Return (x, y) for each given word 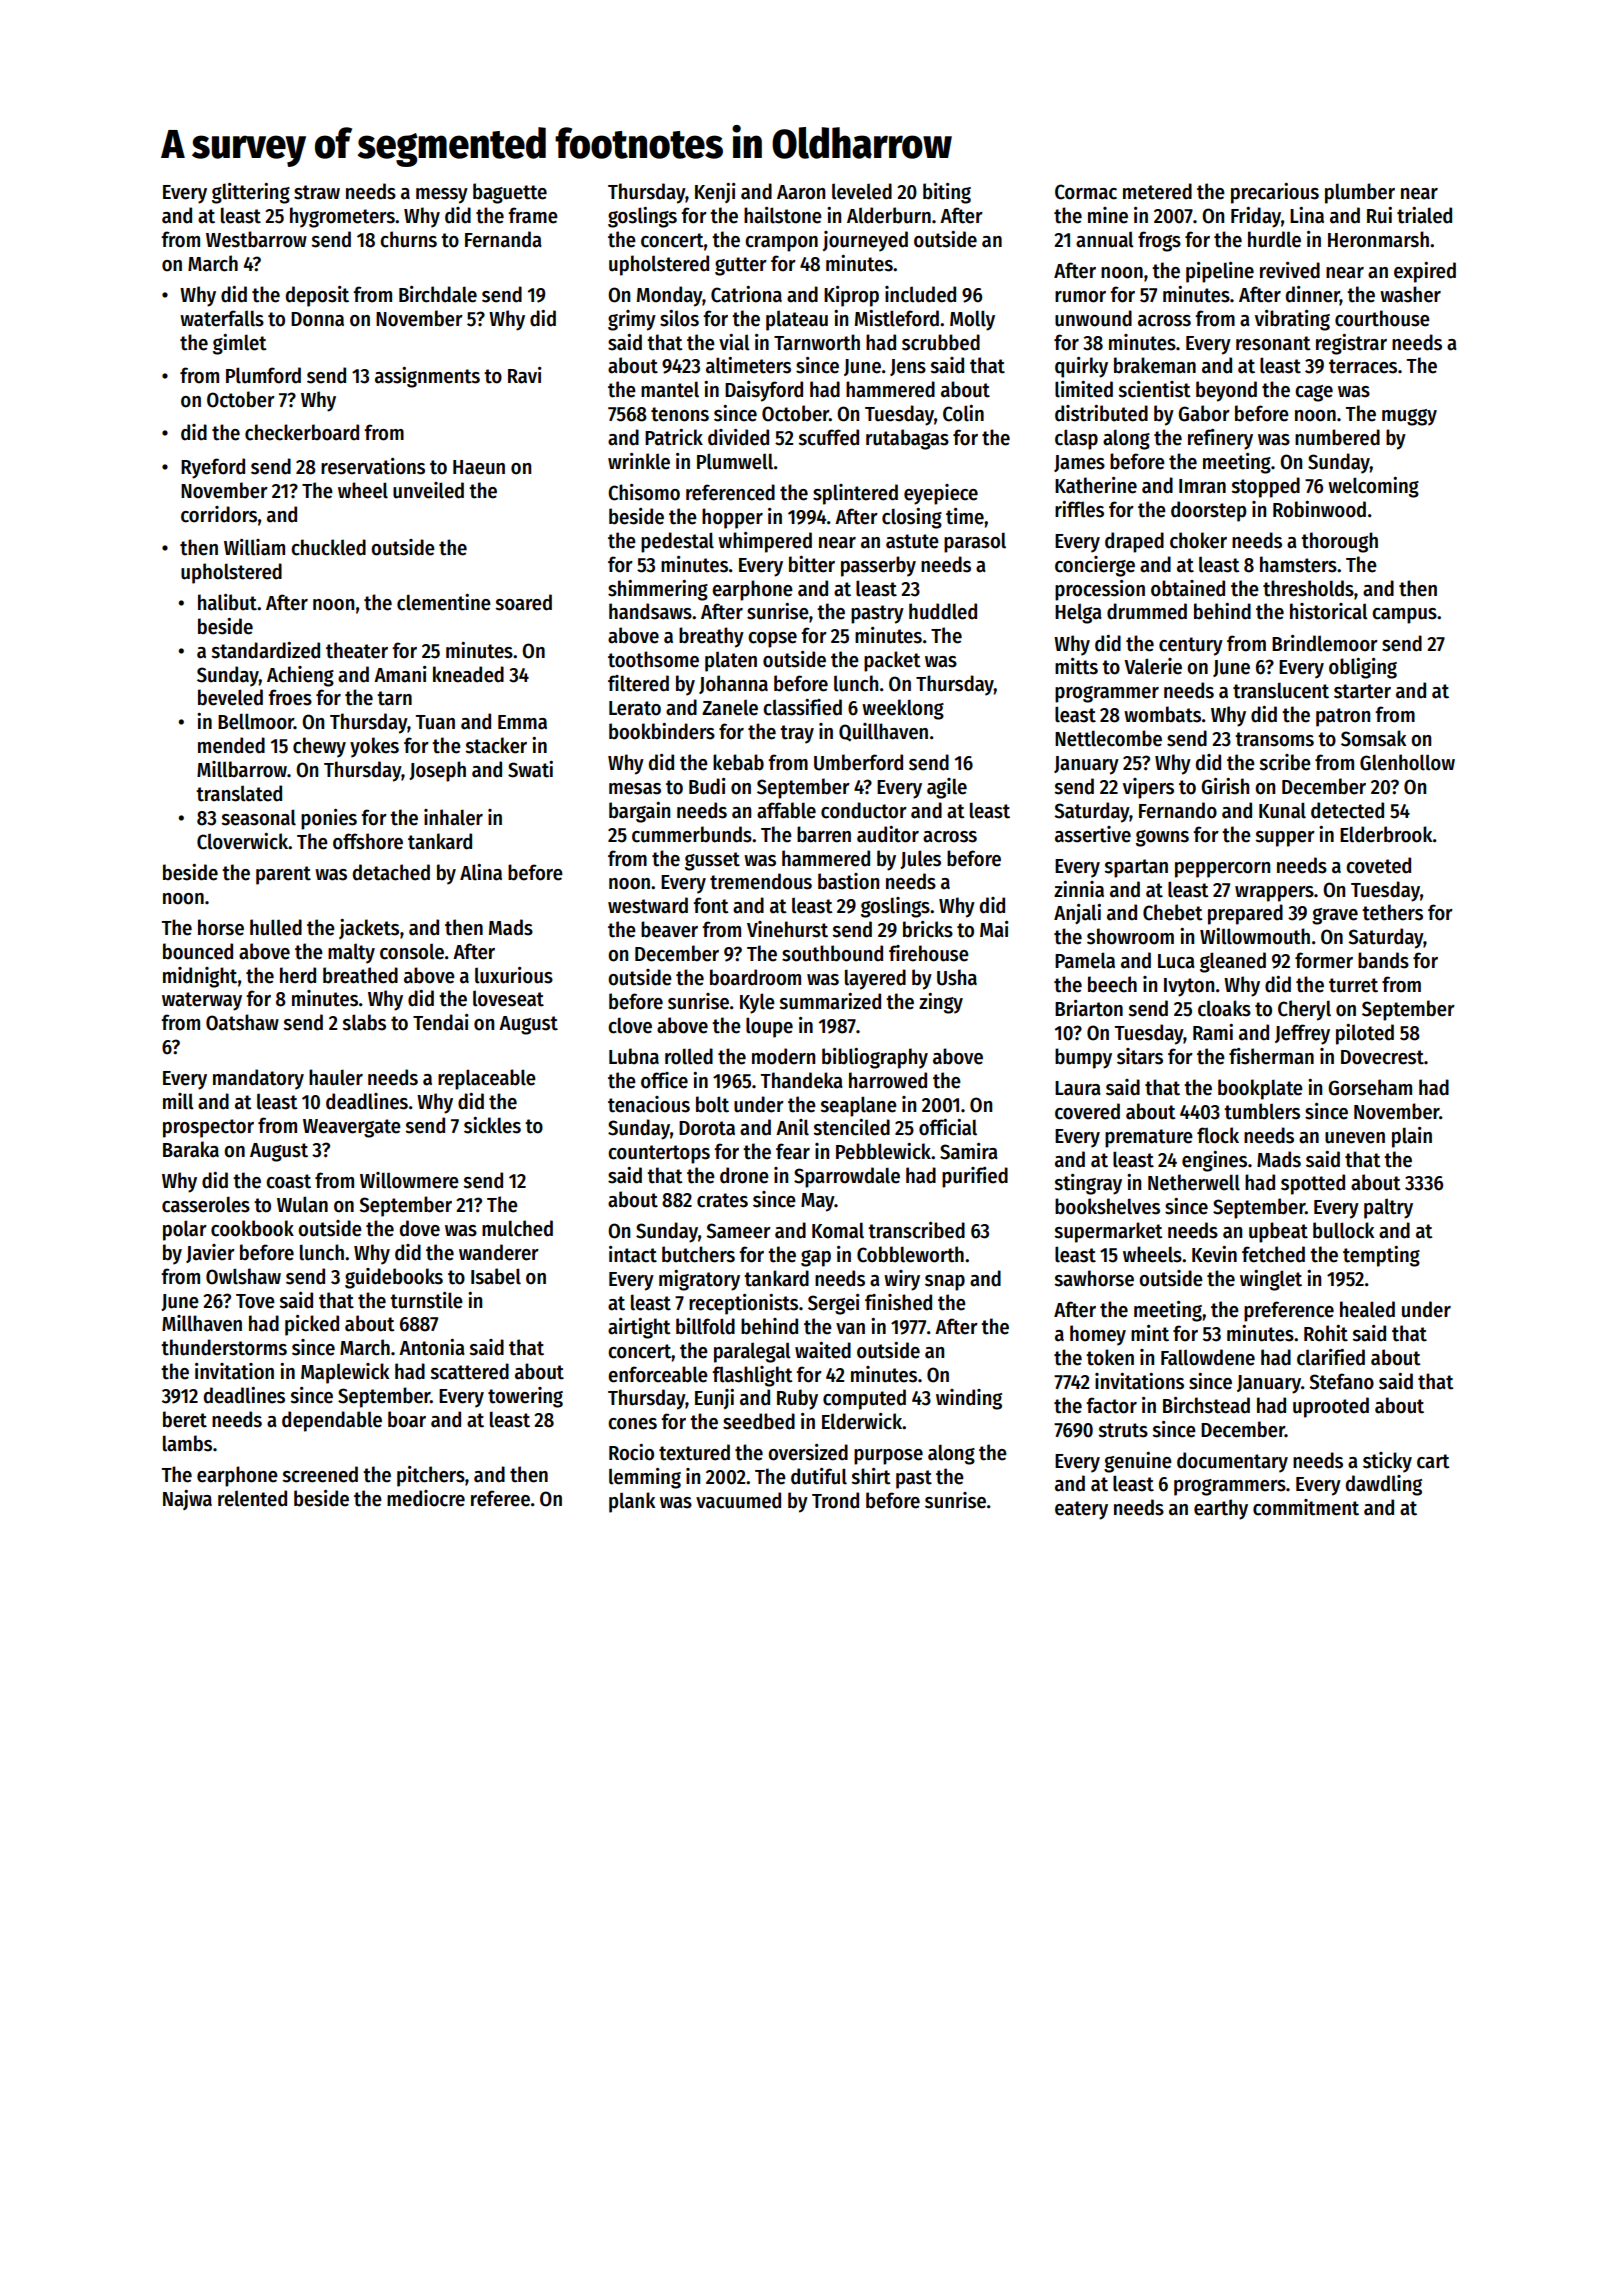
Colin (963, 413)
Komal (838, 1230)
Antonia (432, 1347)
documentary (1232, 1462)
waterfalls (222, 318)
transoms (1274, 739)
